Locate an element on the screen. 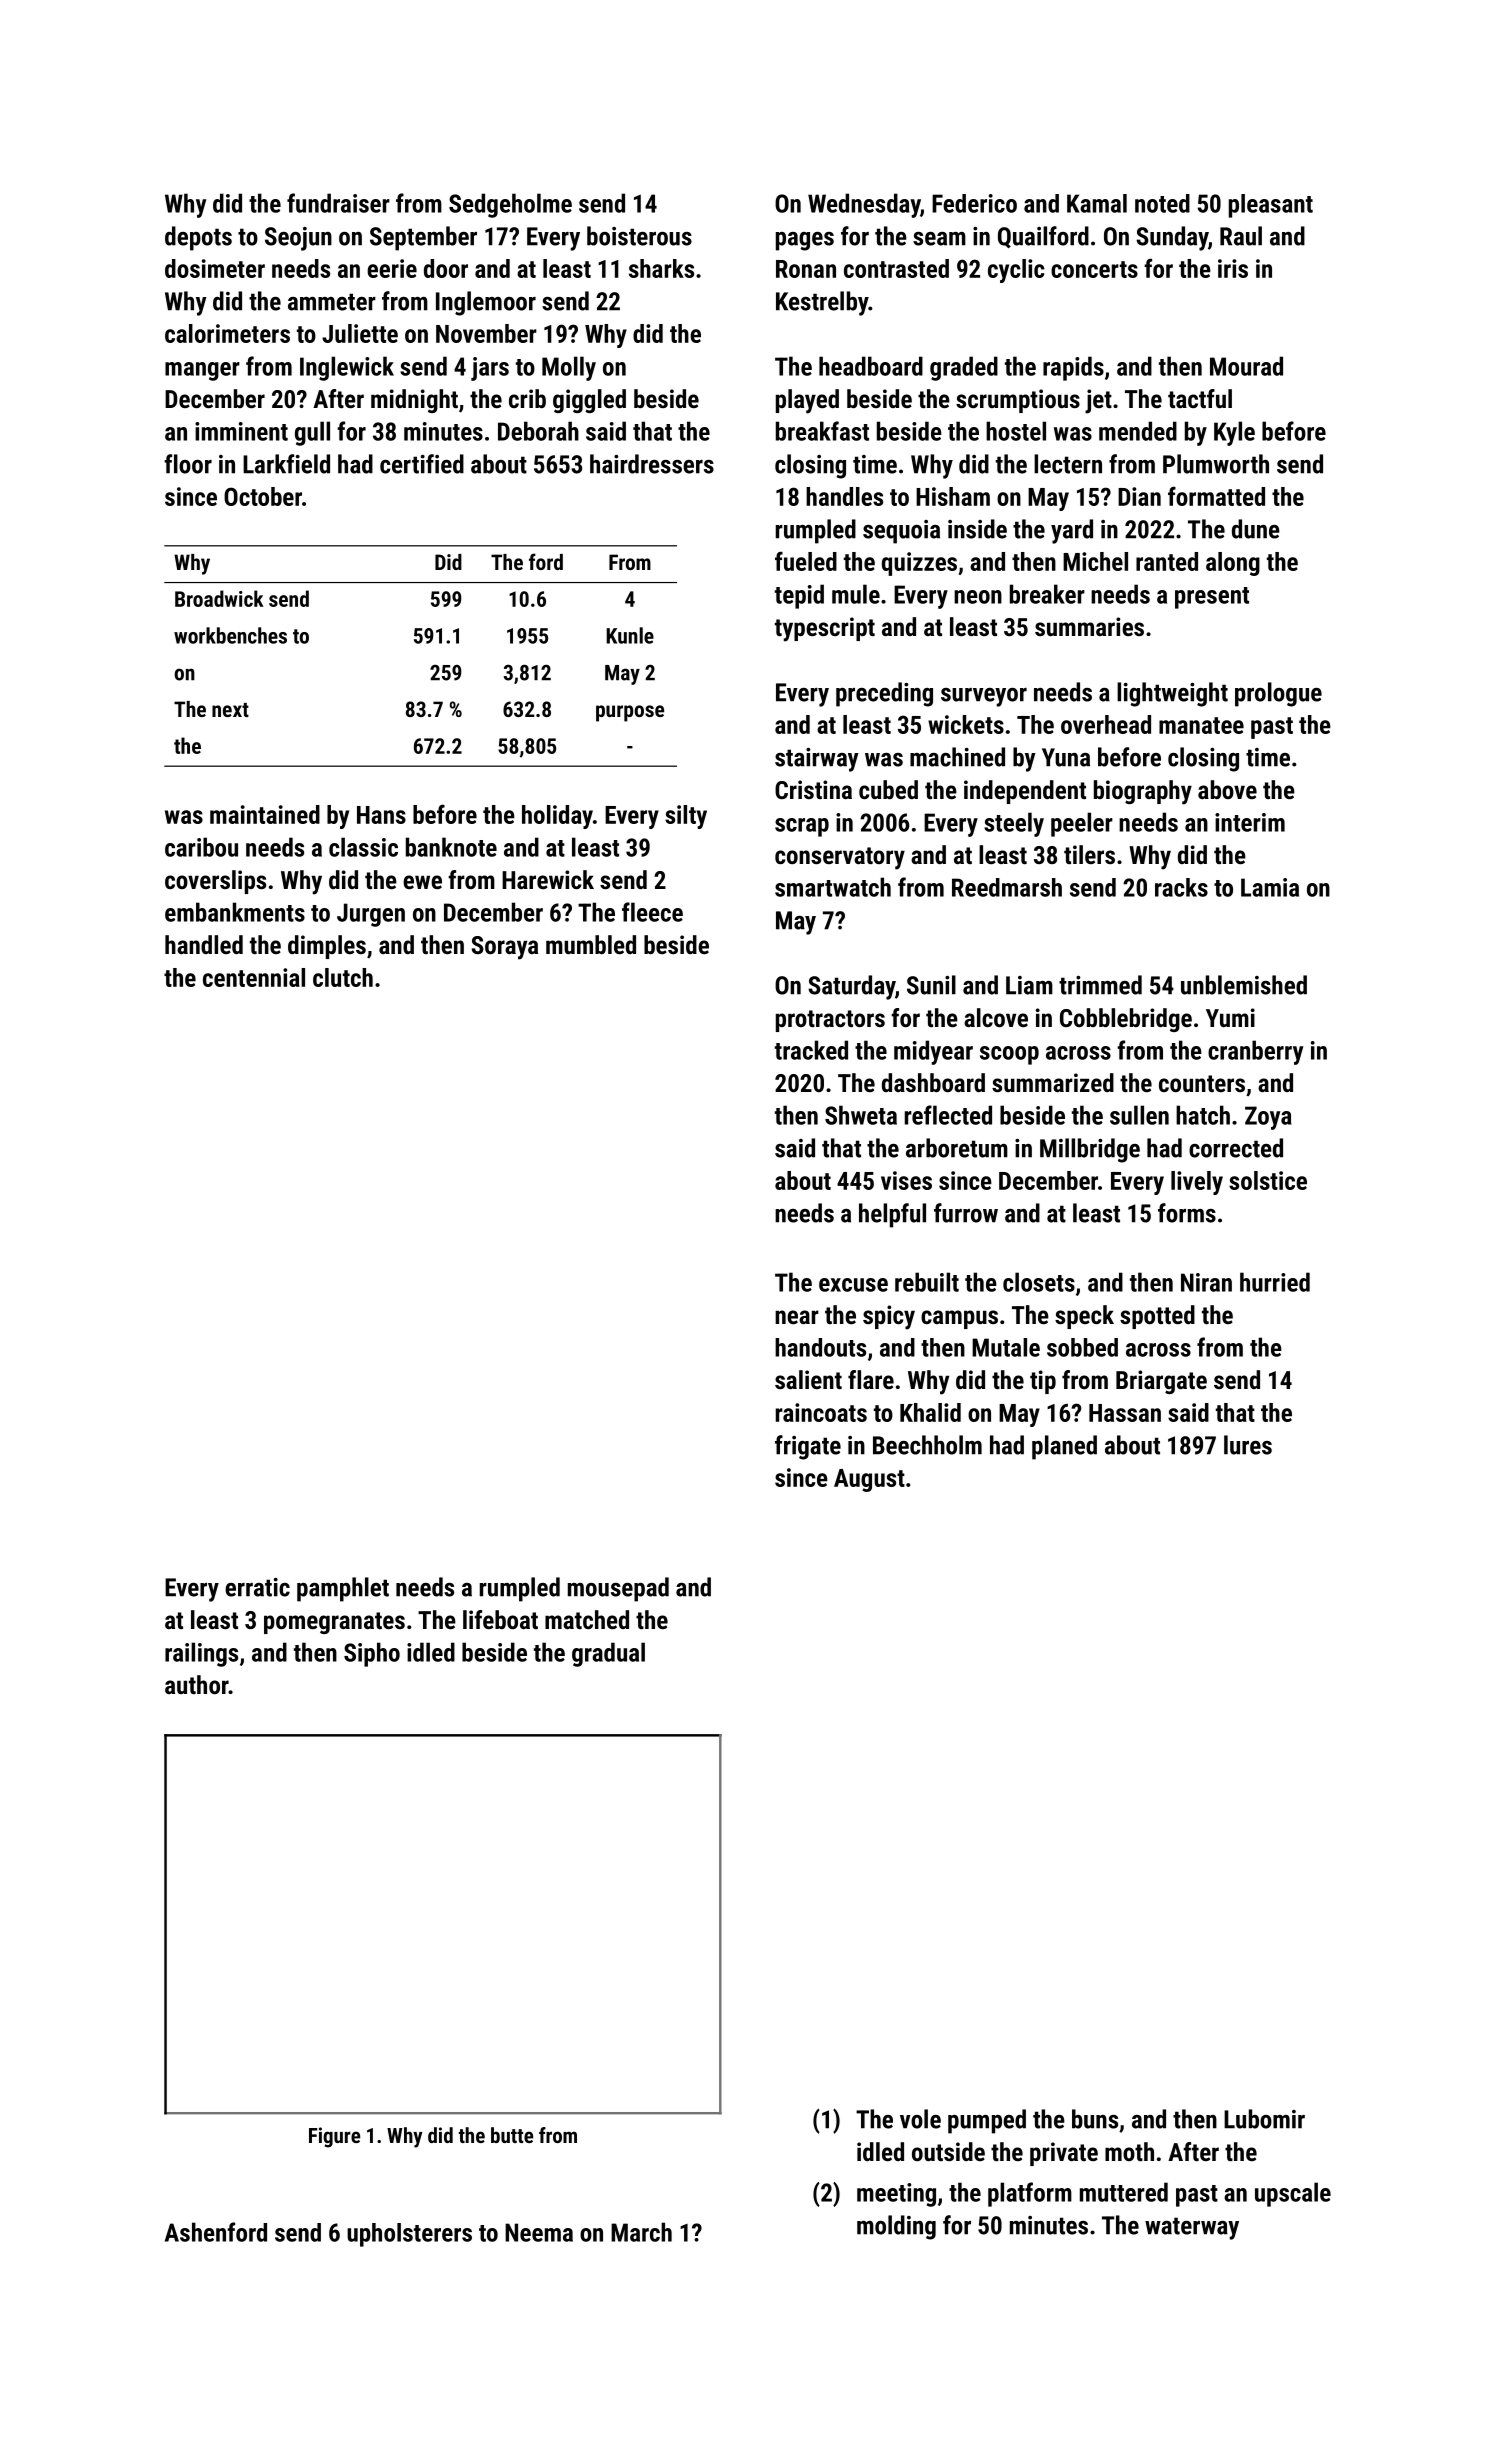 The height and width of the screenshot is (2464, 1496). butte is located at coordinates (512, 2135).
